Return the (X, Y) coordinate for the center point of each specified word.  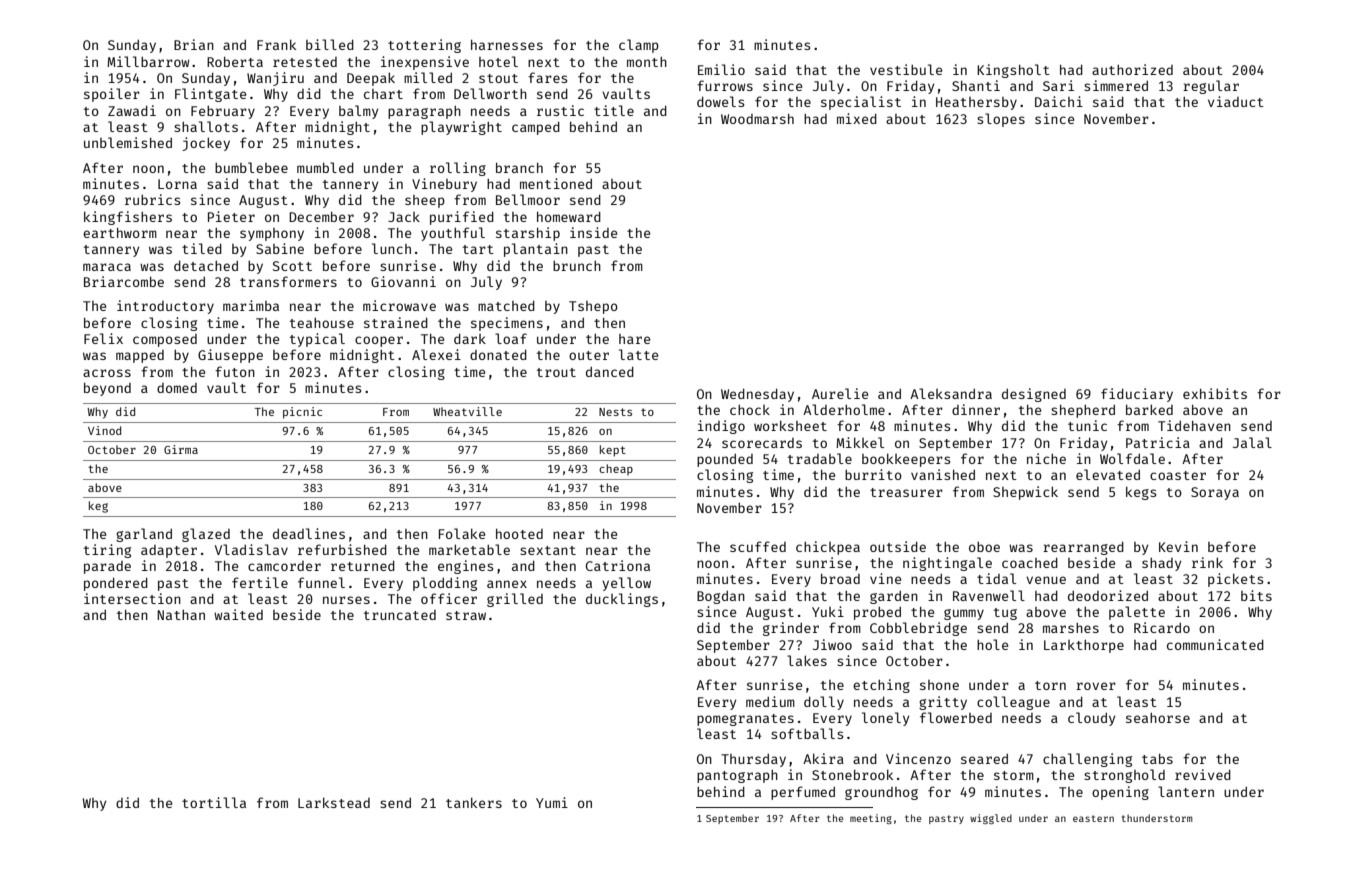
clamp (639, 46)
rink (1207, 562)
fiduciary (1137, 395)
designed (1034, 395)
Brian (194, 44)
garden (894, 597)
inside (593, 232)
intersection (132, 598)
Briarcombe (124, 281)
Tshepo (593, 307)
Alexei (436, 354)
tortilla (214, 802)
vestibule (906, 69)
